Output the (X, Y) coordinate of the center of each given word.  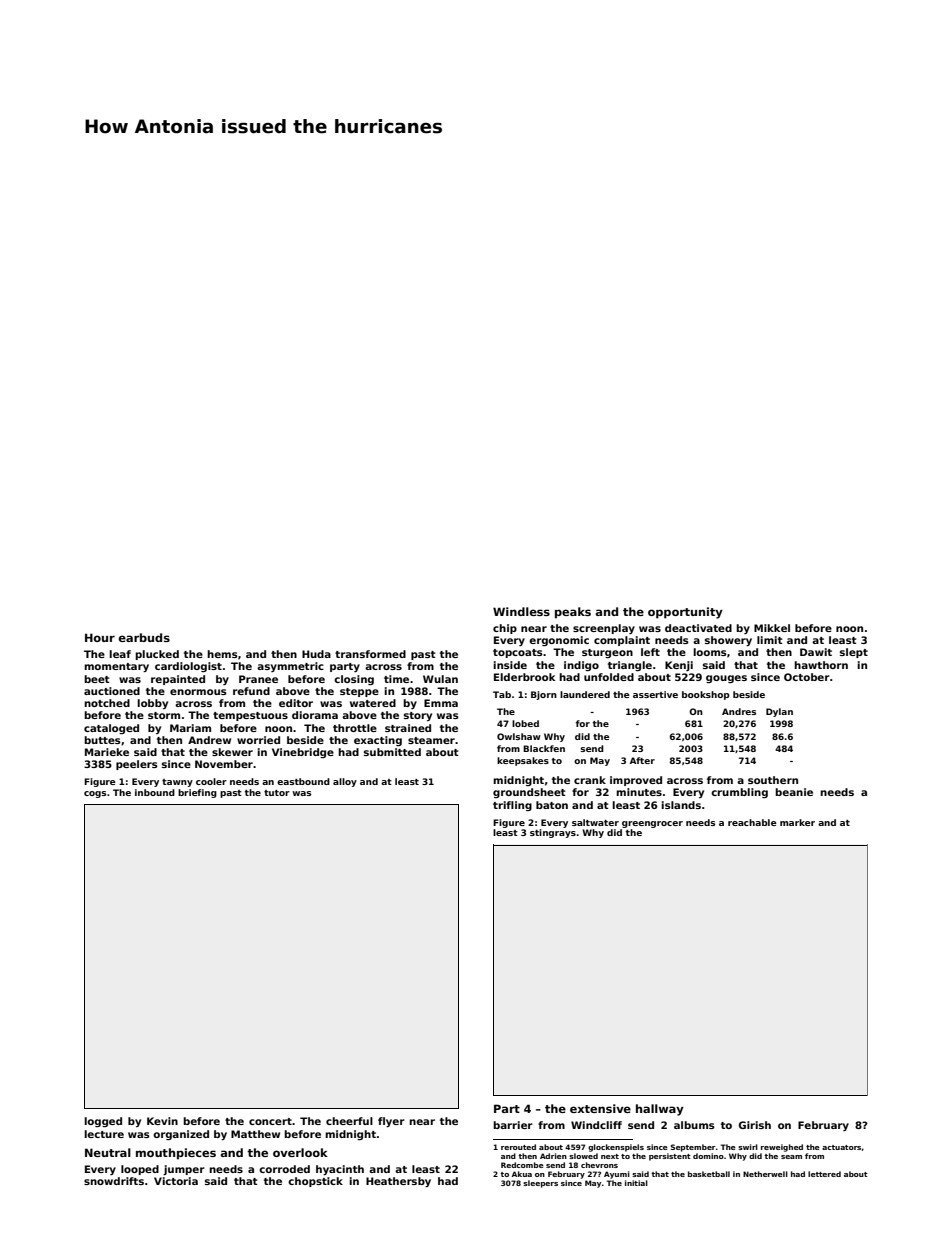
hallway (660, 1110)
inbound (155, 792)
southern (773, 780)
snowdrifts (114, 1181)
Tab (502, 694)
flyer (391, 1122)
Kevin (162, 1121)
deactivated (698, 628)
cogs (95, 794)
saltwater (595, 822)
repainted (178, 680)
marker (797, 822)
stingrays (553, 833)
